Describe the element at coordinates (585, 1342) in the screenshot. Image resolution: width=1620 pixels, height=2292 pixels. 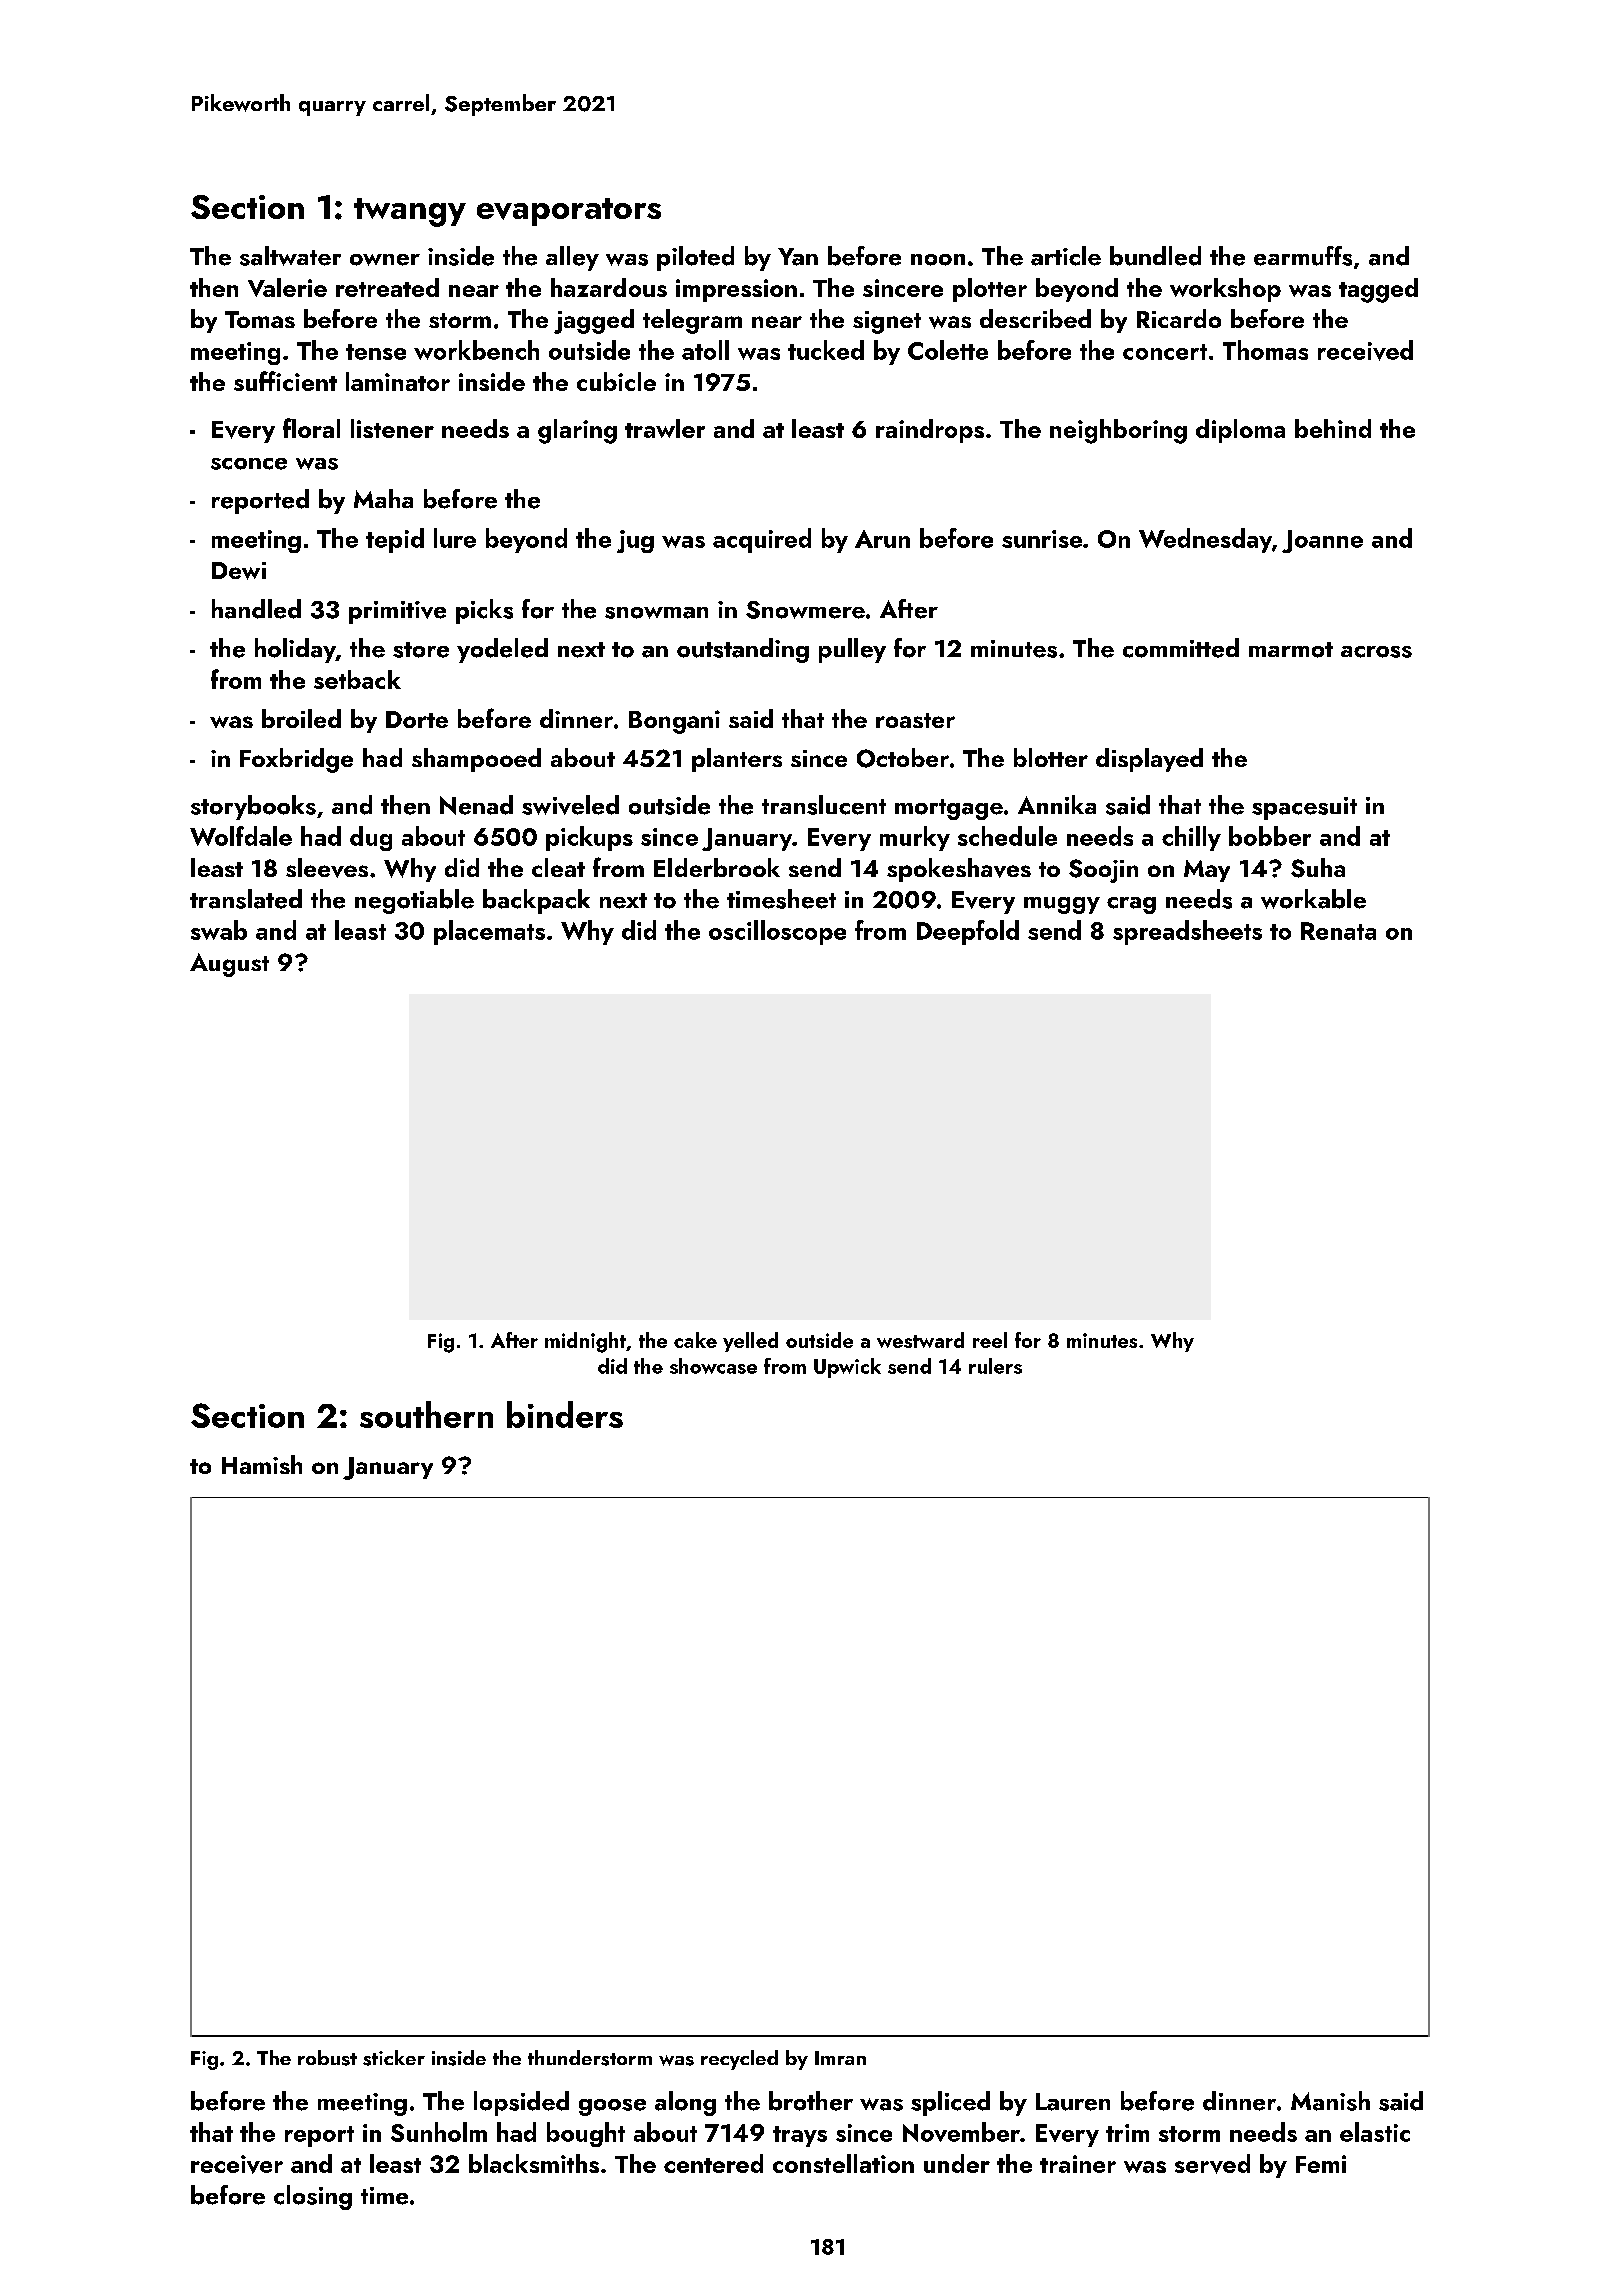
I see `midnight` at that location.
